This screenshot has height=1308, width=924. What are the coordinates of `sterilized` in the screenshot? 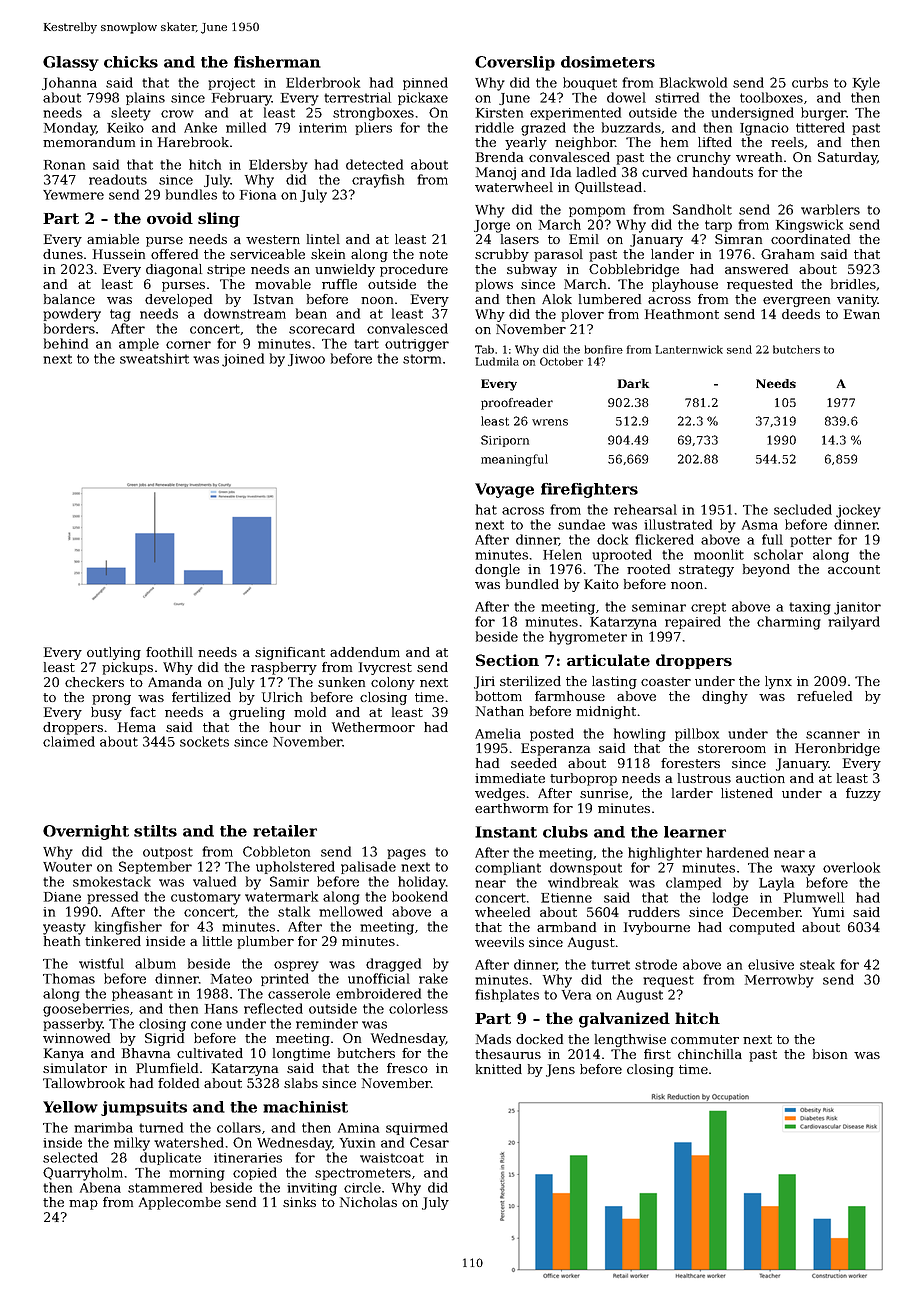 It's located at (530, 681).
